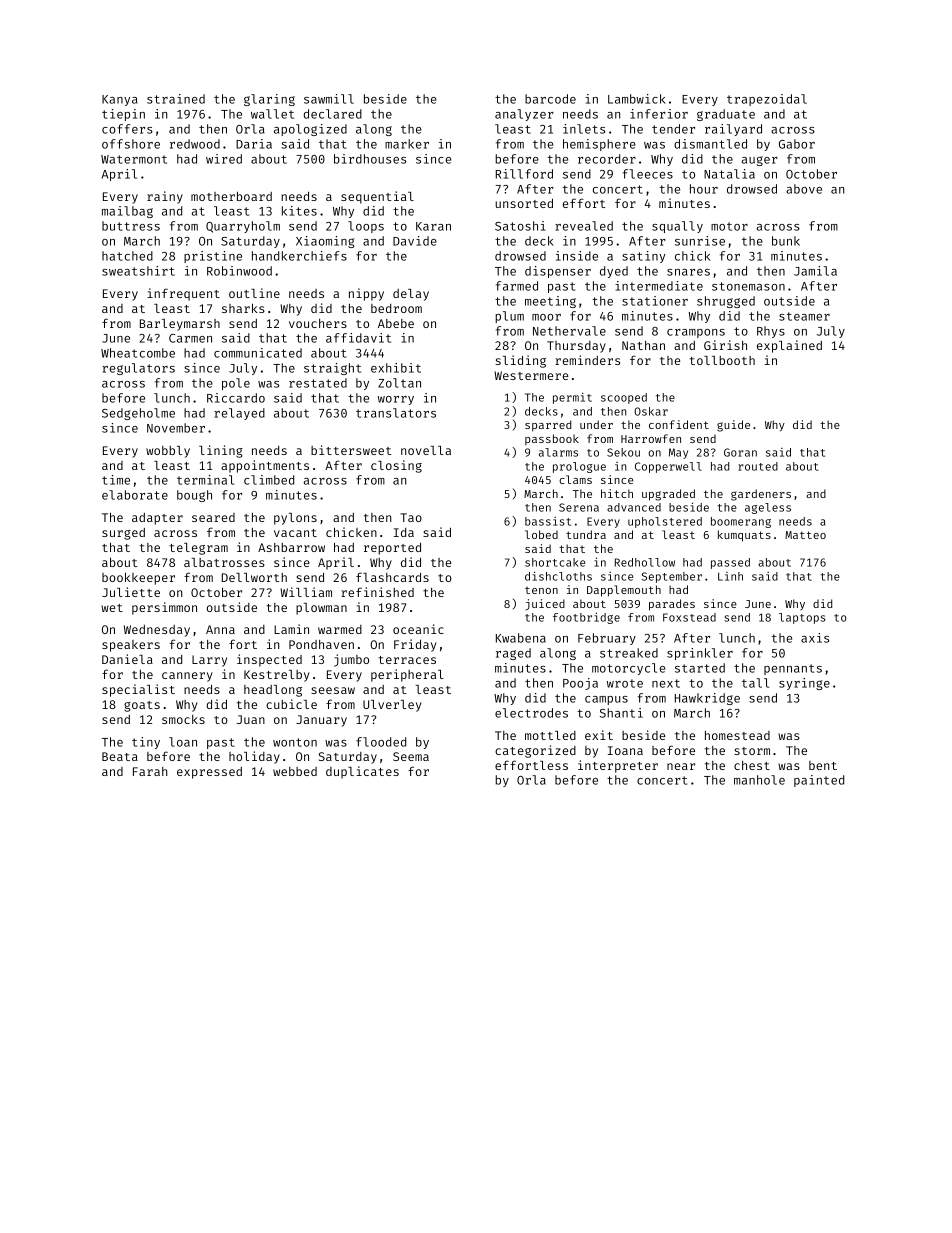 This screenshot has width=952, height=1233. I want to click on coffers, so click(127, 129).
